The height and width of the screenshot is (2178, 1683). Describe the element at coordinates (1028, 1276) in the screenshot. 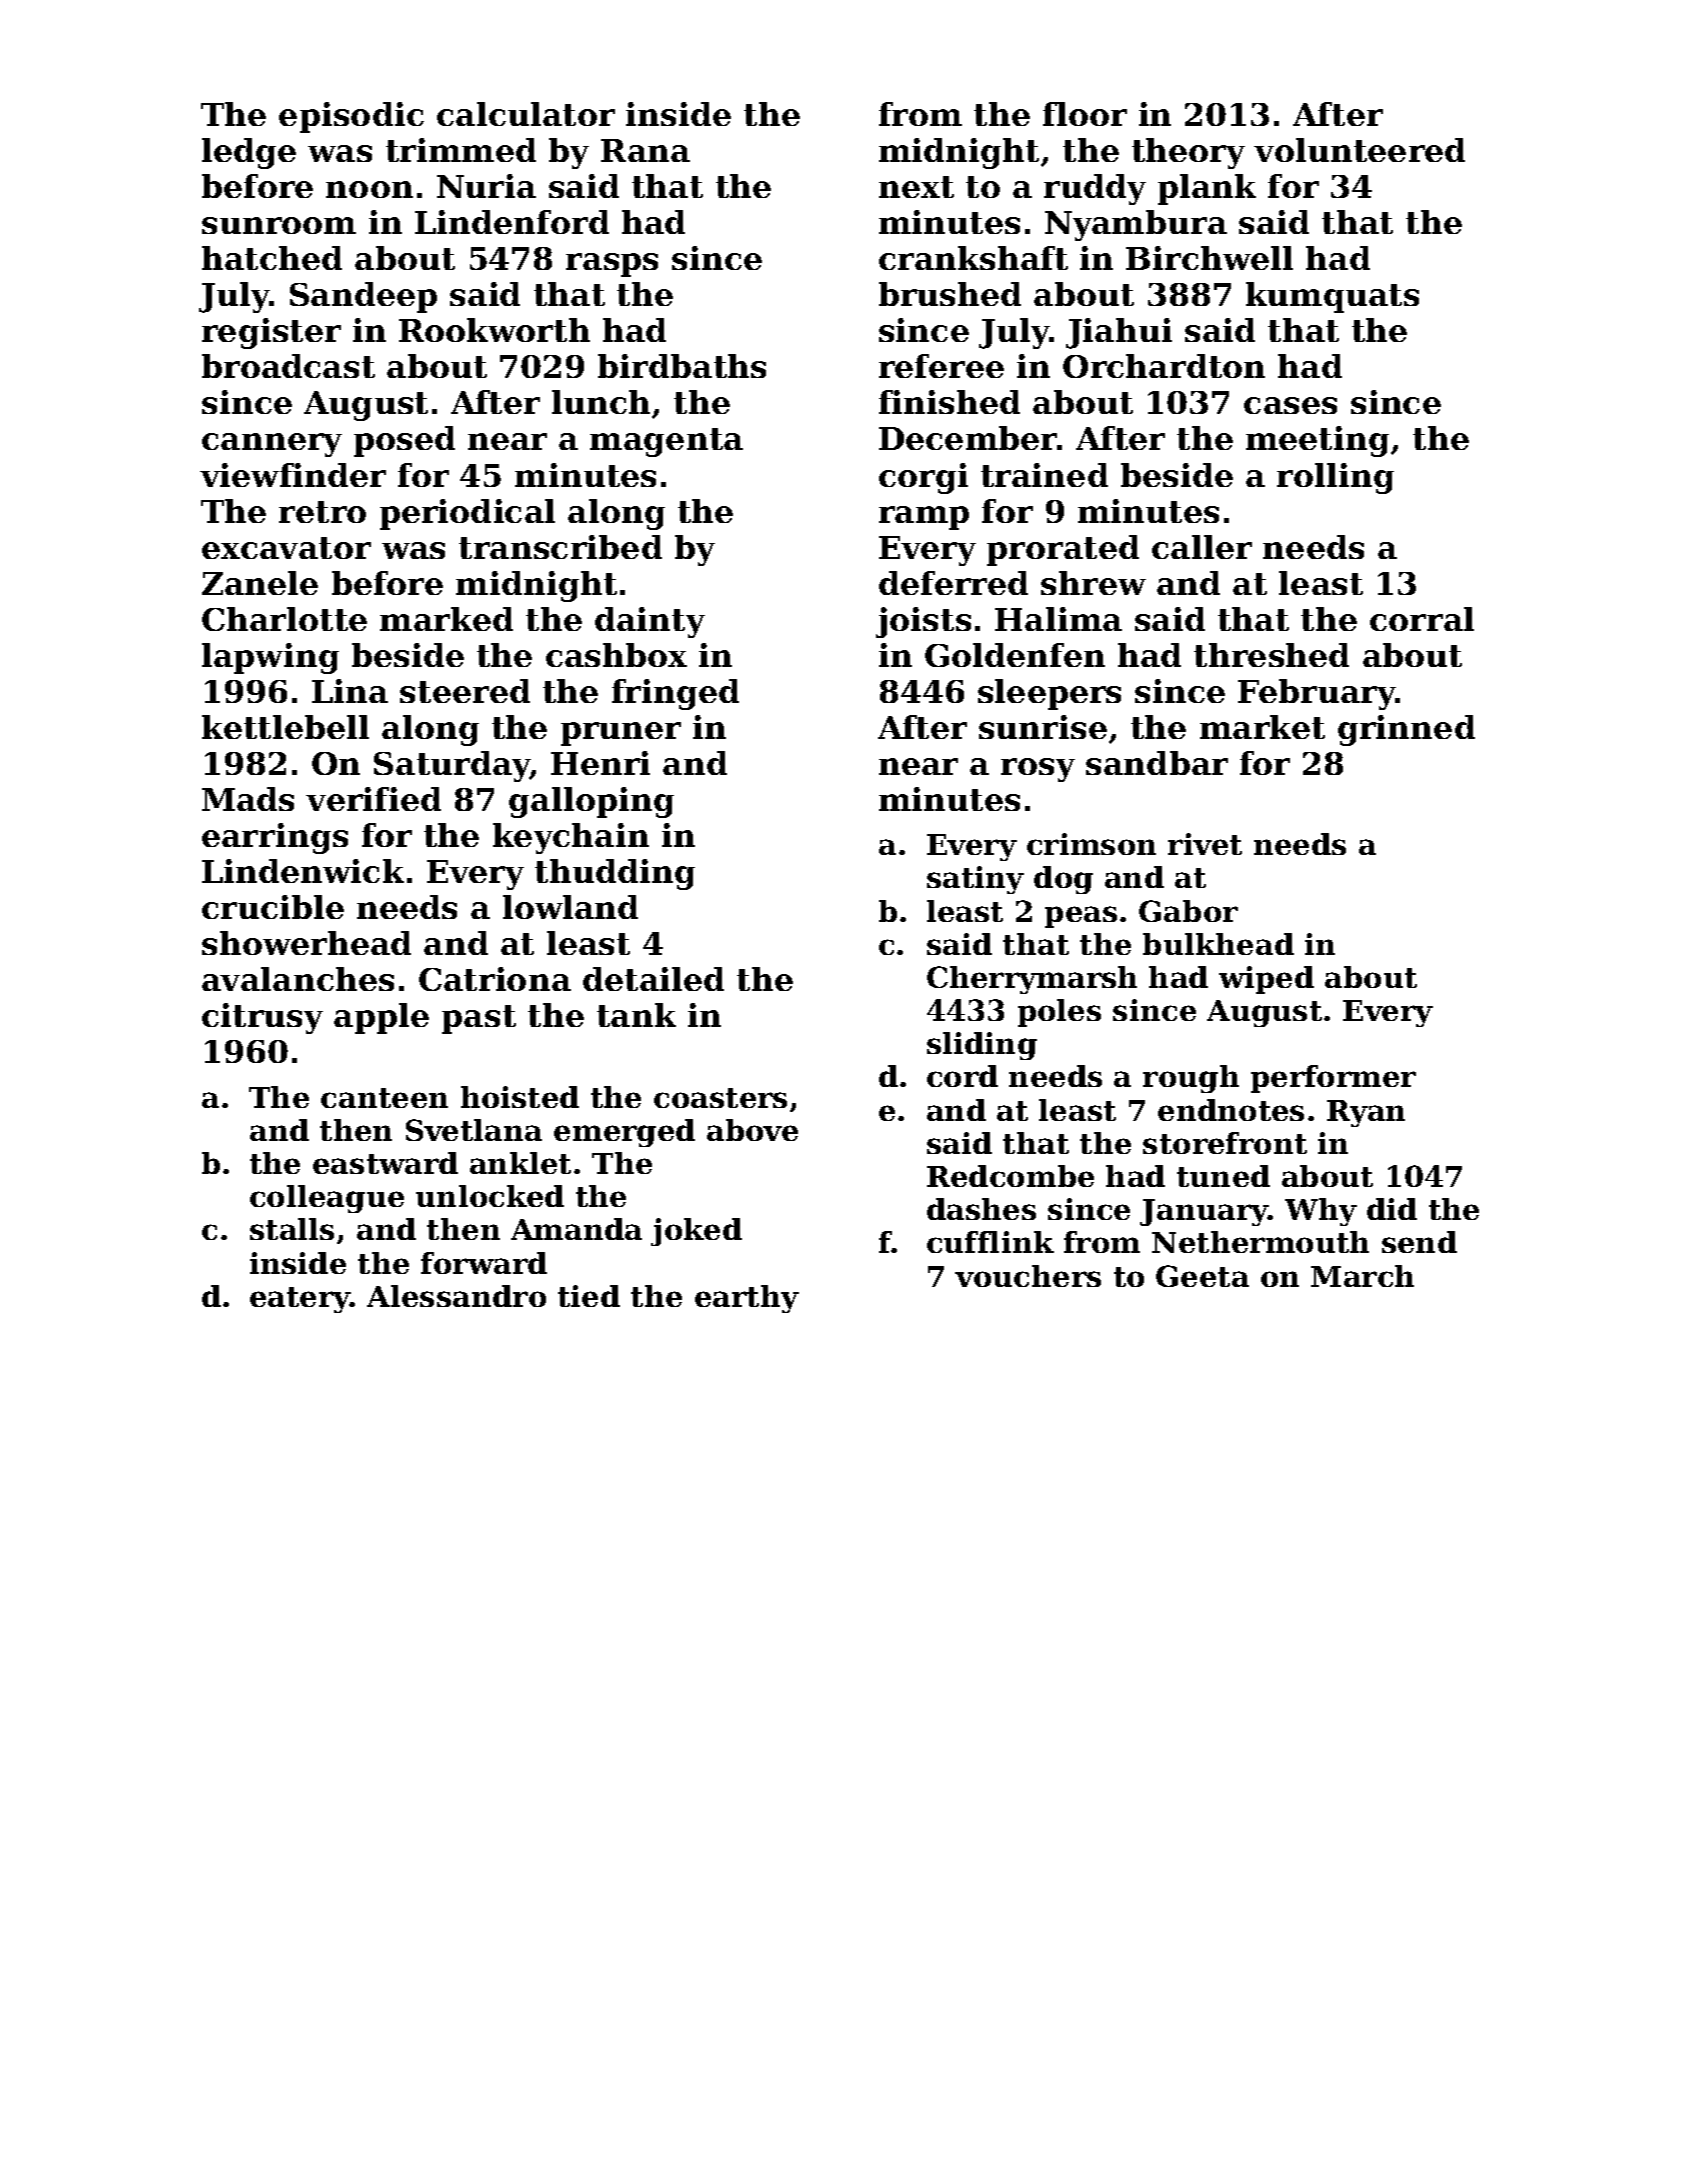

I see `vouchers` at that location.
